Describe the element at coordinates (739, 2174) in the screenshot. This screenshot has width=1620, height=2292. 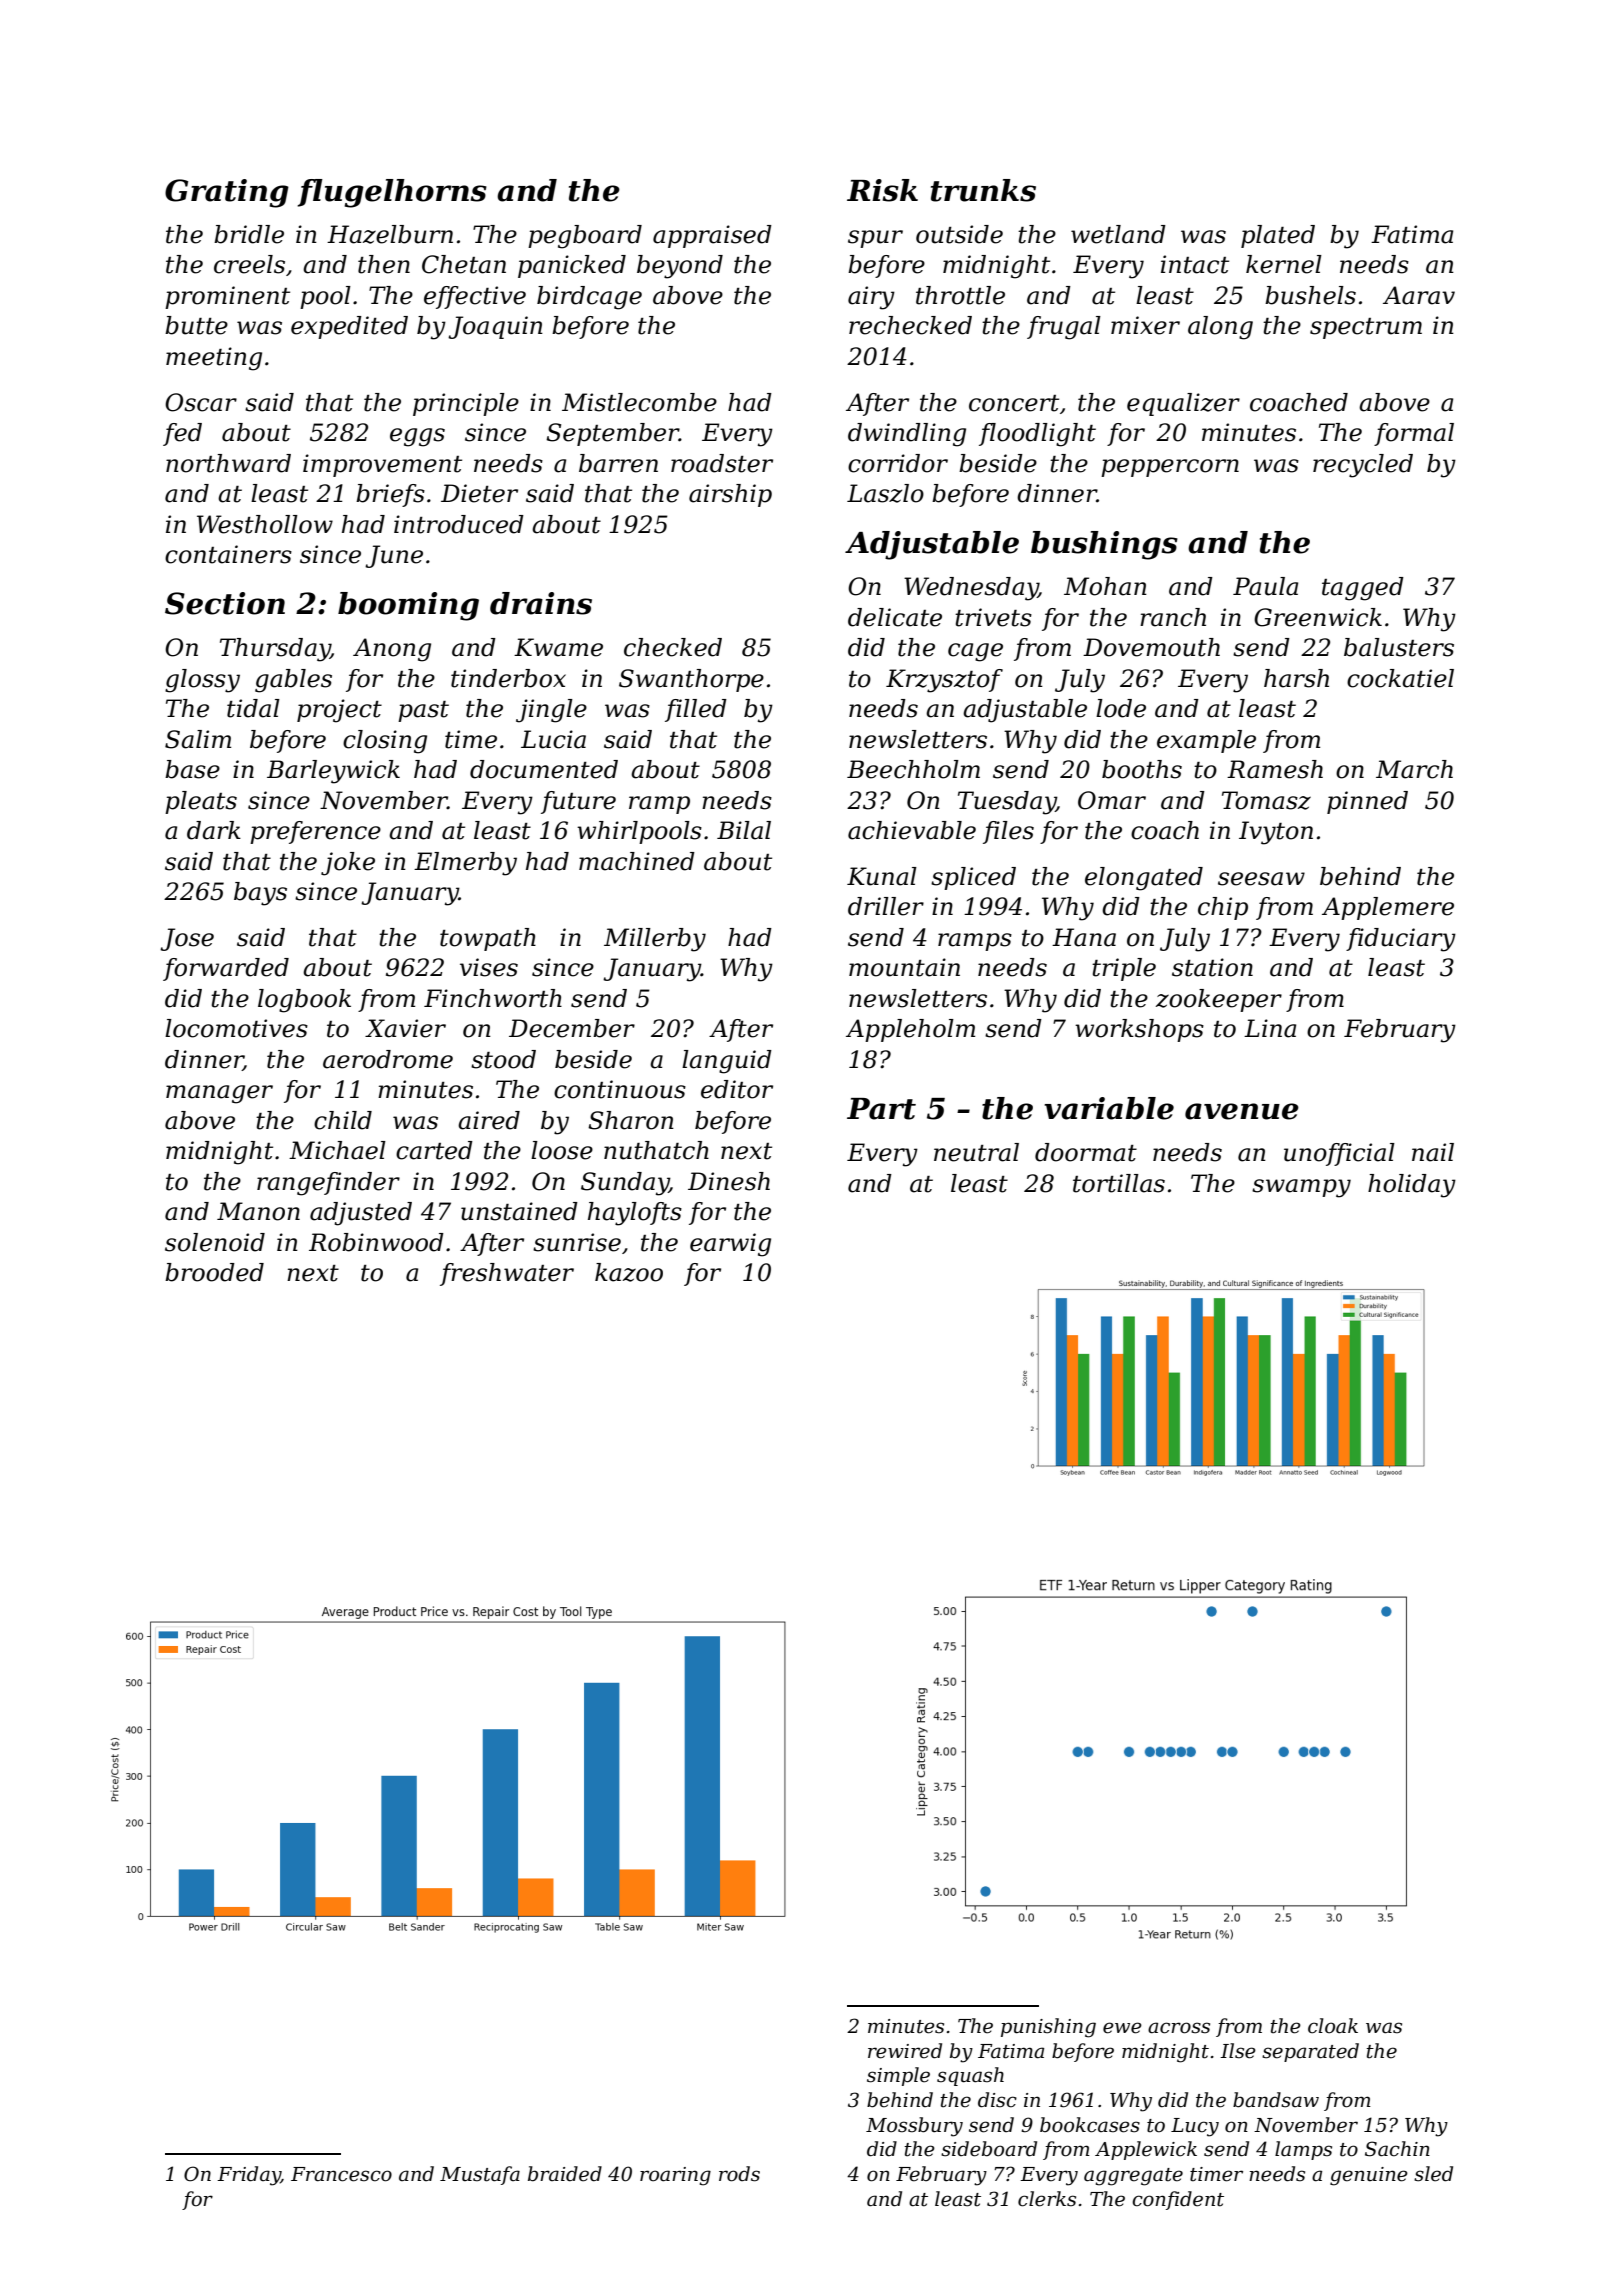
I see `rods` at that location.
